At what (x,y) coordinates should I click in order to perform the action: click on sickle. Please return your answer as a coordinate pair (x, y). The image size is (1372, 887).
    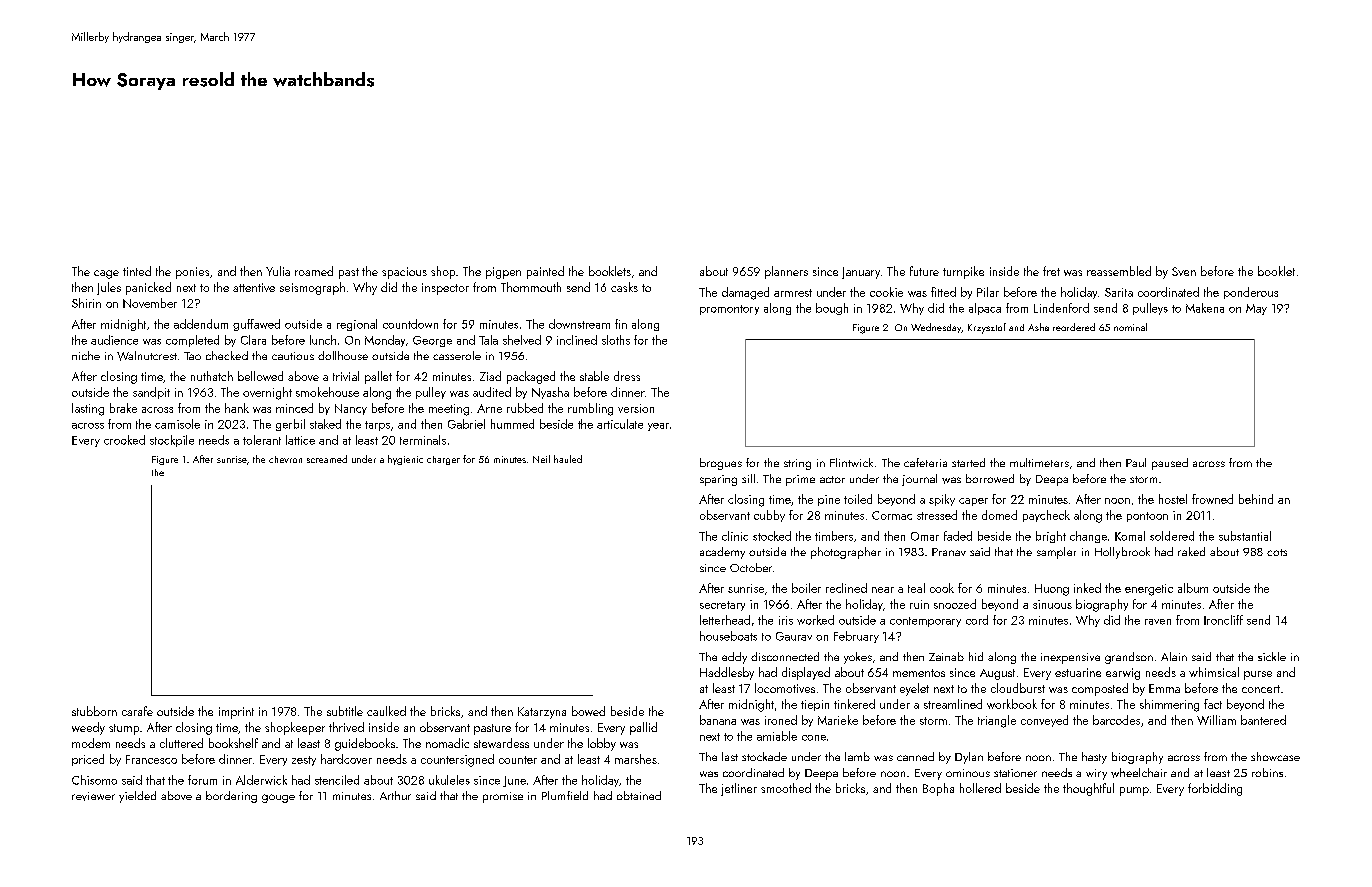
    Looking at the image, I should click on (1272, 656).
